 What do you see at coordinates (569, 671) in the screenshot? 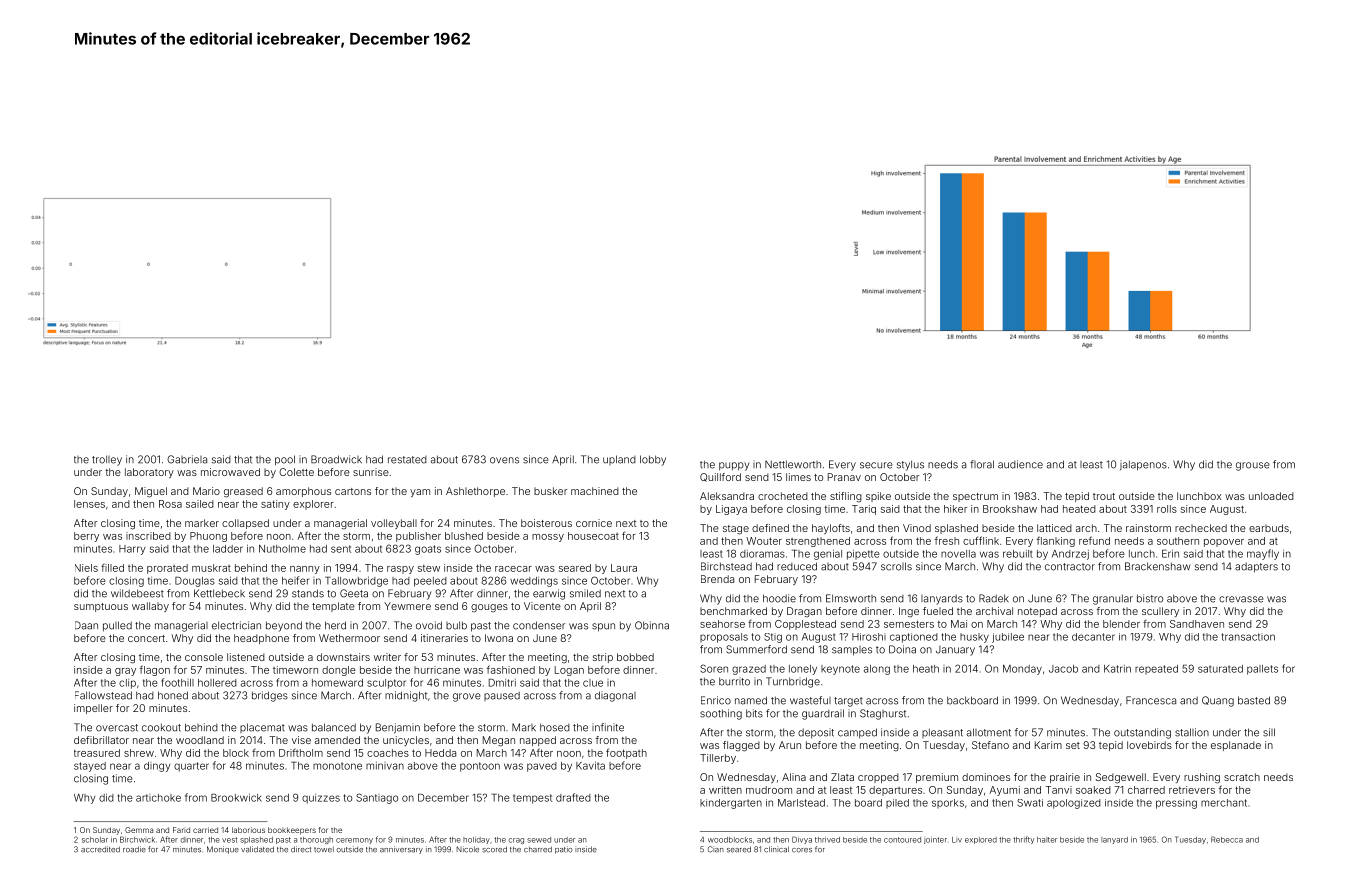
I see `Logan` at bounding box center [569, 671].
